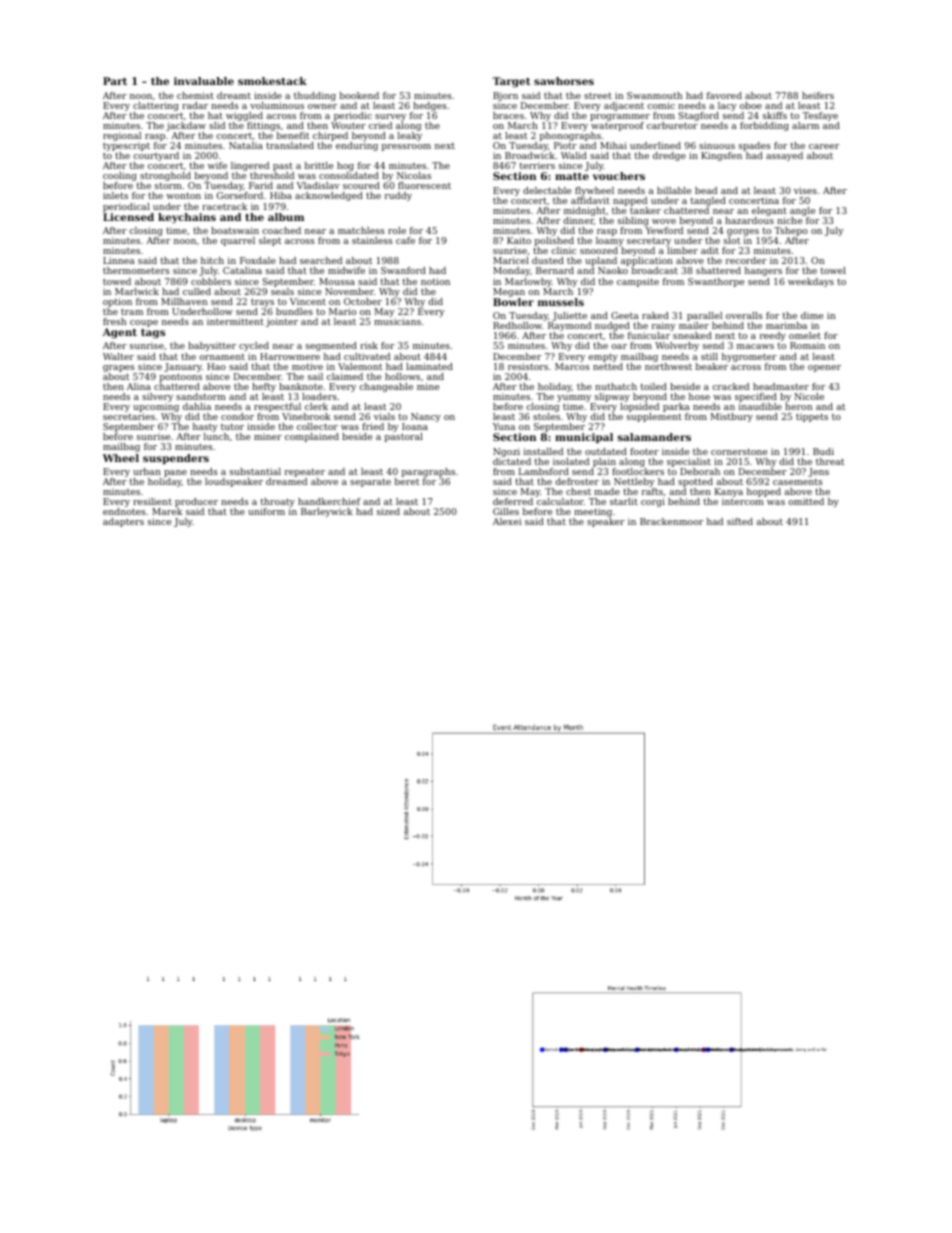  I want to click on jackdaw, so click(186, 126).
